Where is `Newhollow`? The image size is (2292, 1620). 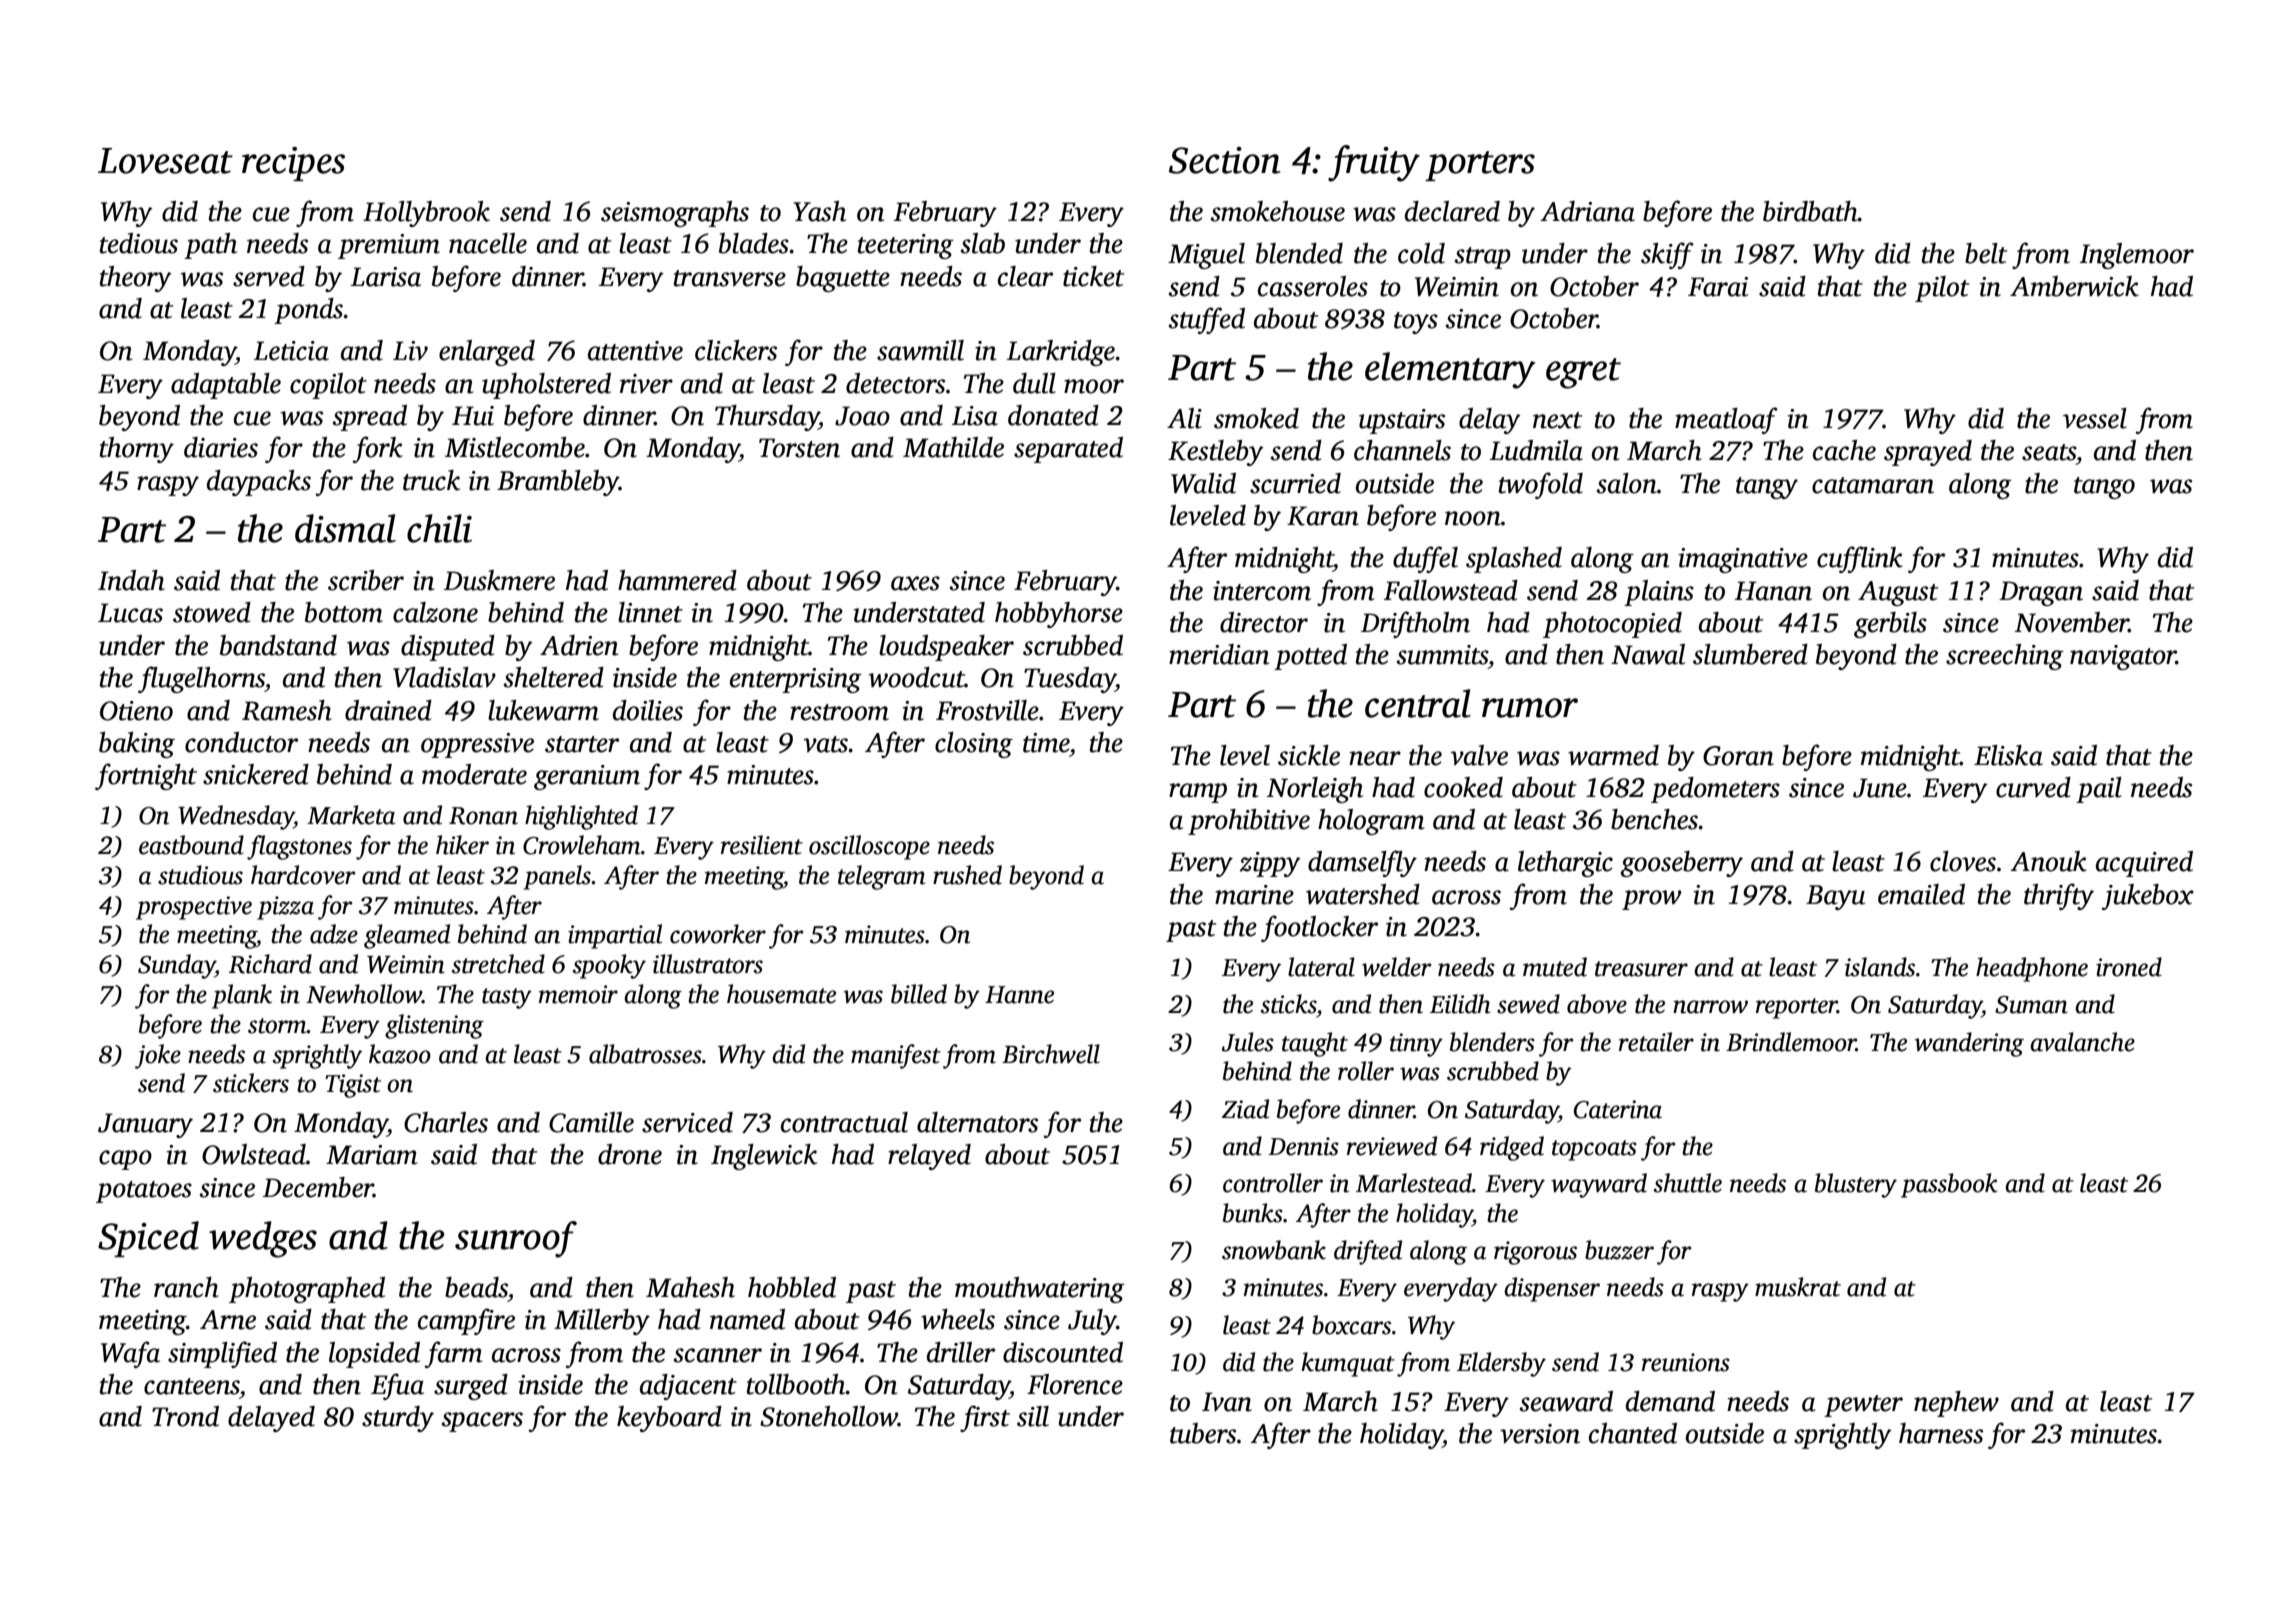 Newhollow is located at coordinates (364, 994).
